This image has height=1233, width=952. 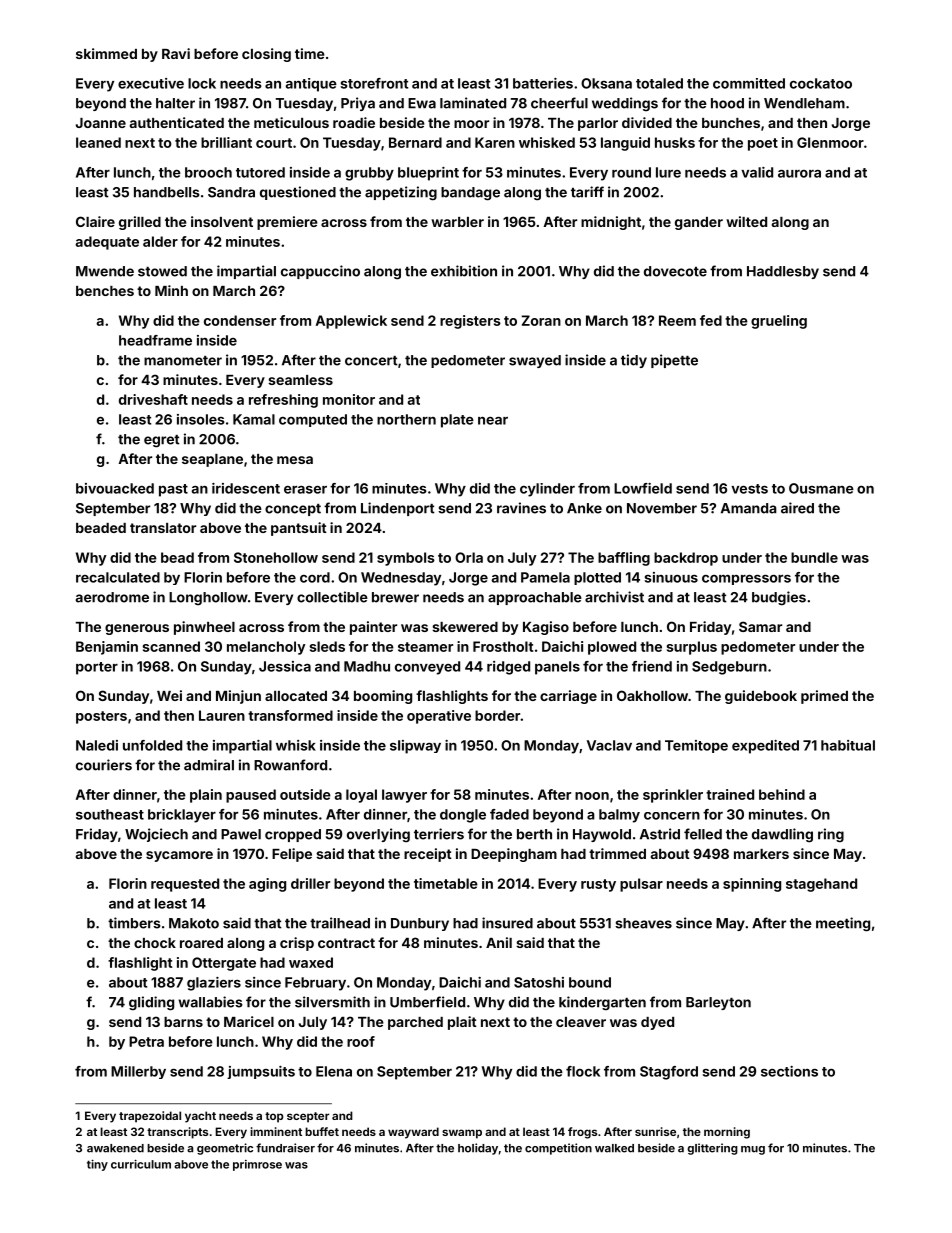 What do you see at coordinates (749, 83) in the image?
I see `committed` at bounding box center [749, 83].
